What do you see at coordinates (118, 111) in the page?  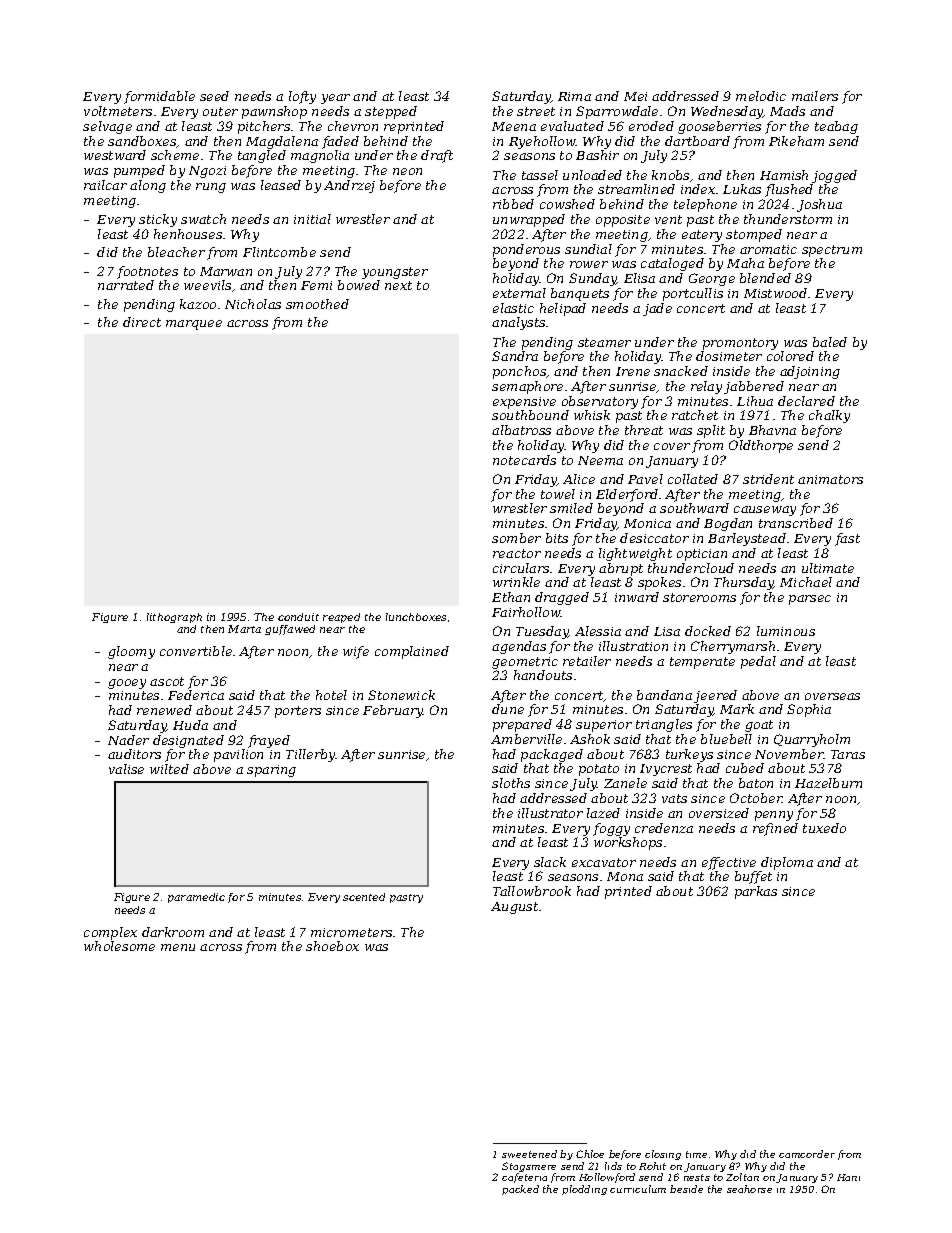 I see `voltmeters` at bounding box center [118, 111].
